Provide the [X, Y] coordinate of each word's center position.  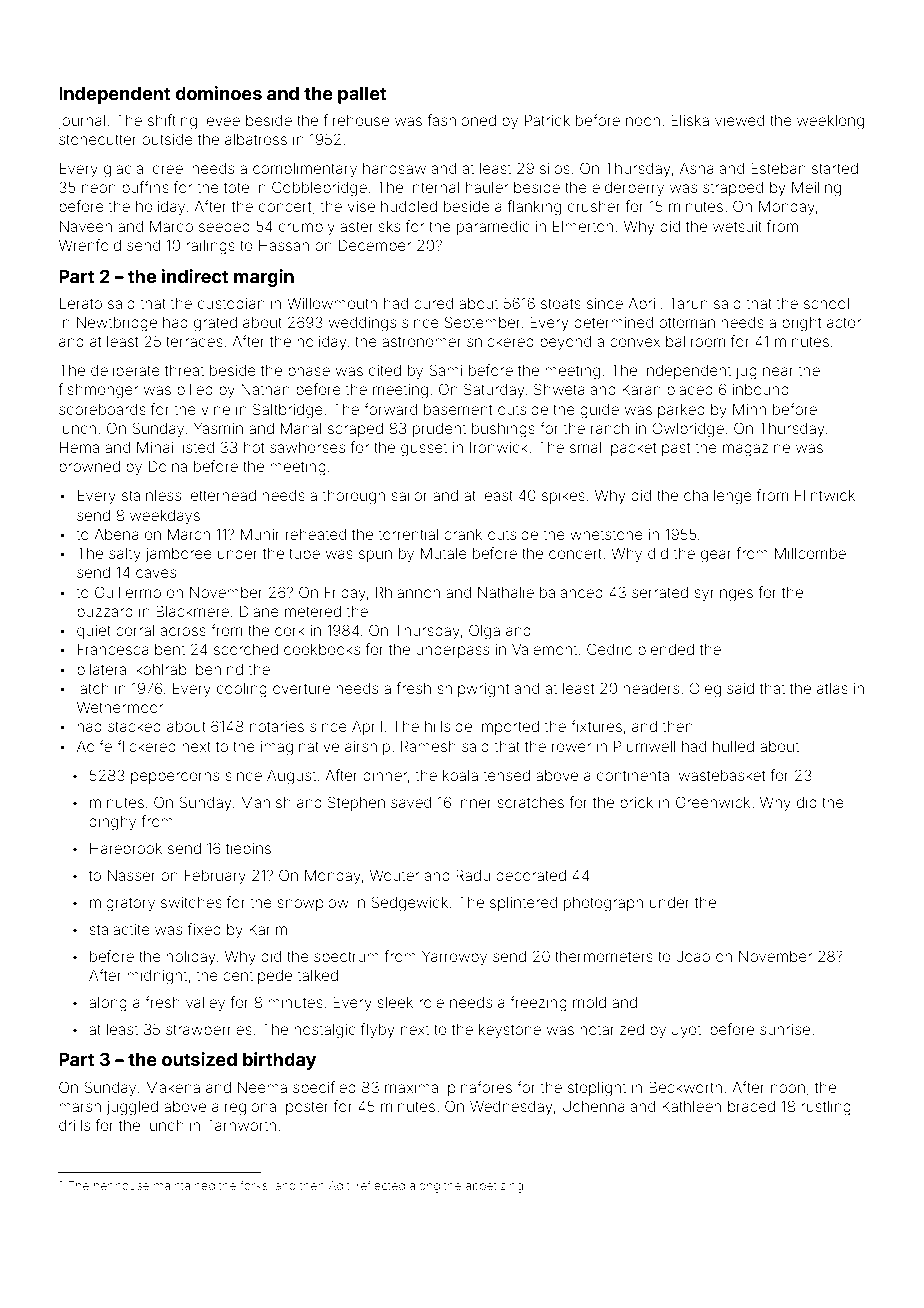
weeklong [830, 122]
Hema [79, 447]
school [826, 303]
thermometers [604, 956]
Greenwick [713, 802]
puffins [145, 188]
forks [254, 1185]
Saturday [494, 390]
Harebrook [126, 848]
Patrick [547, 120]
